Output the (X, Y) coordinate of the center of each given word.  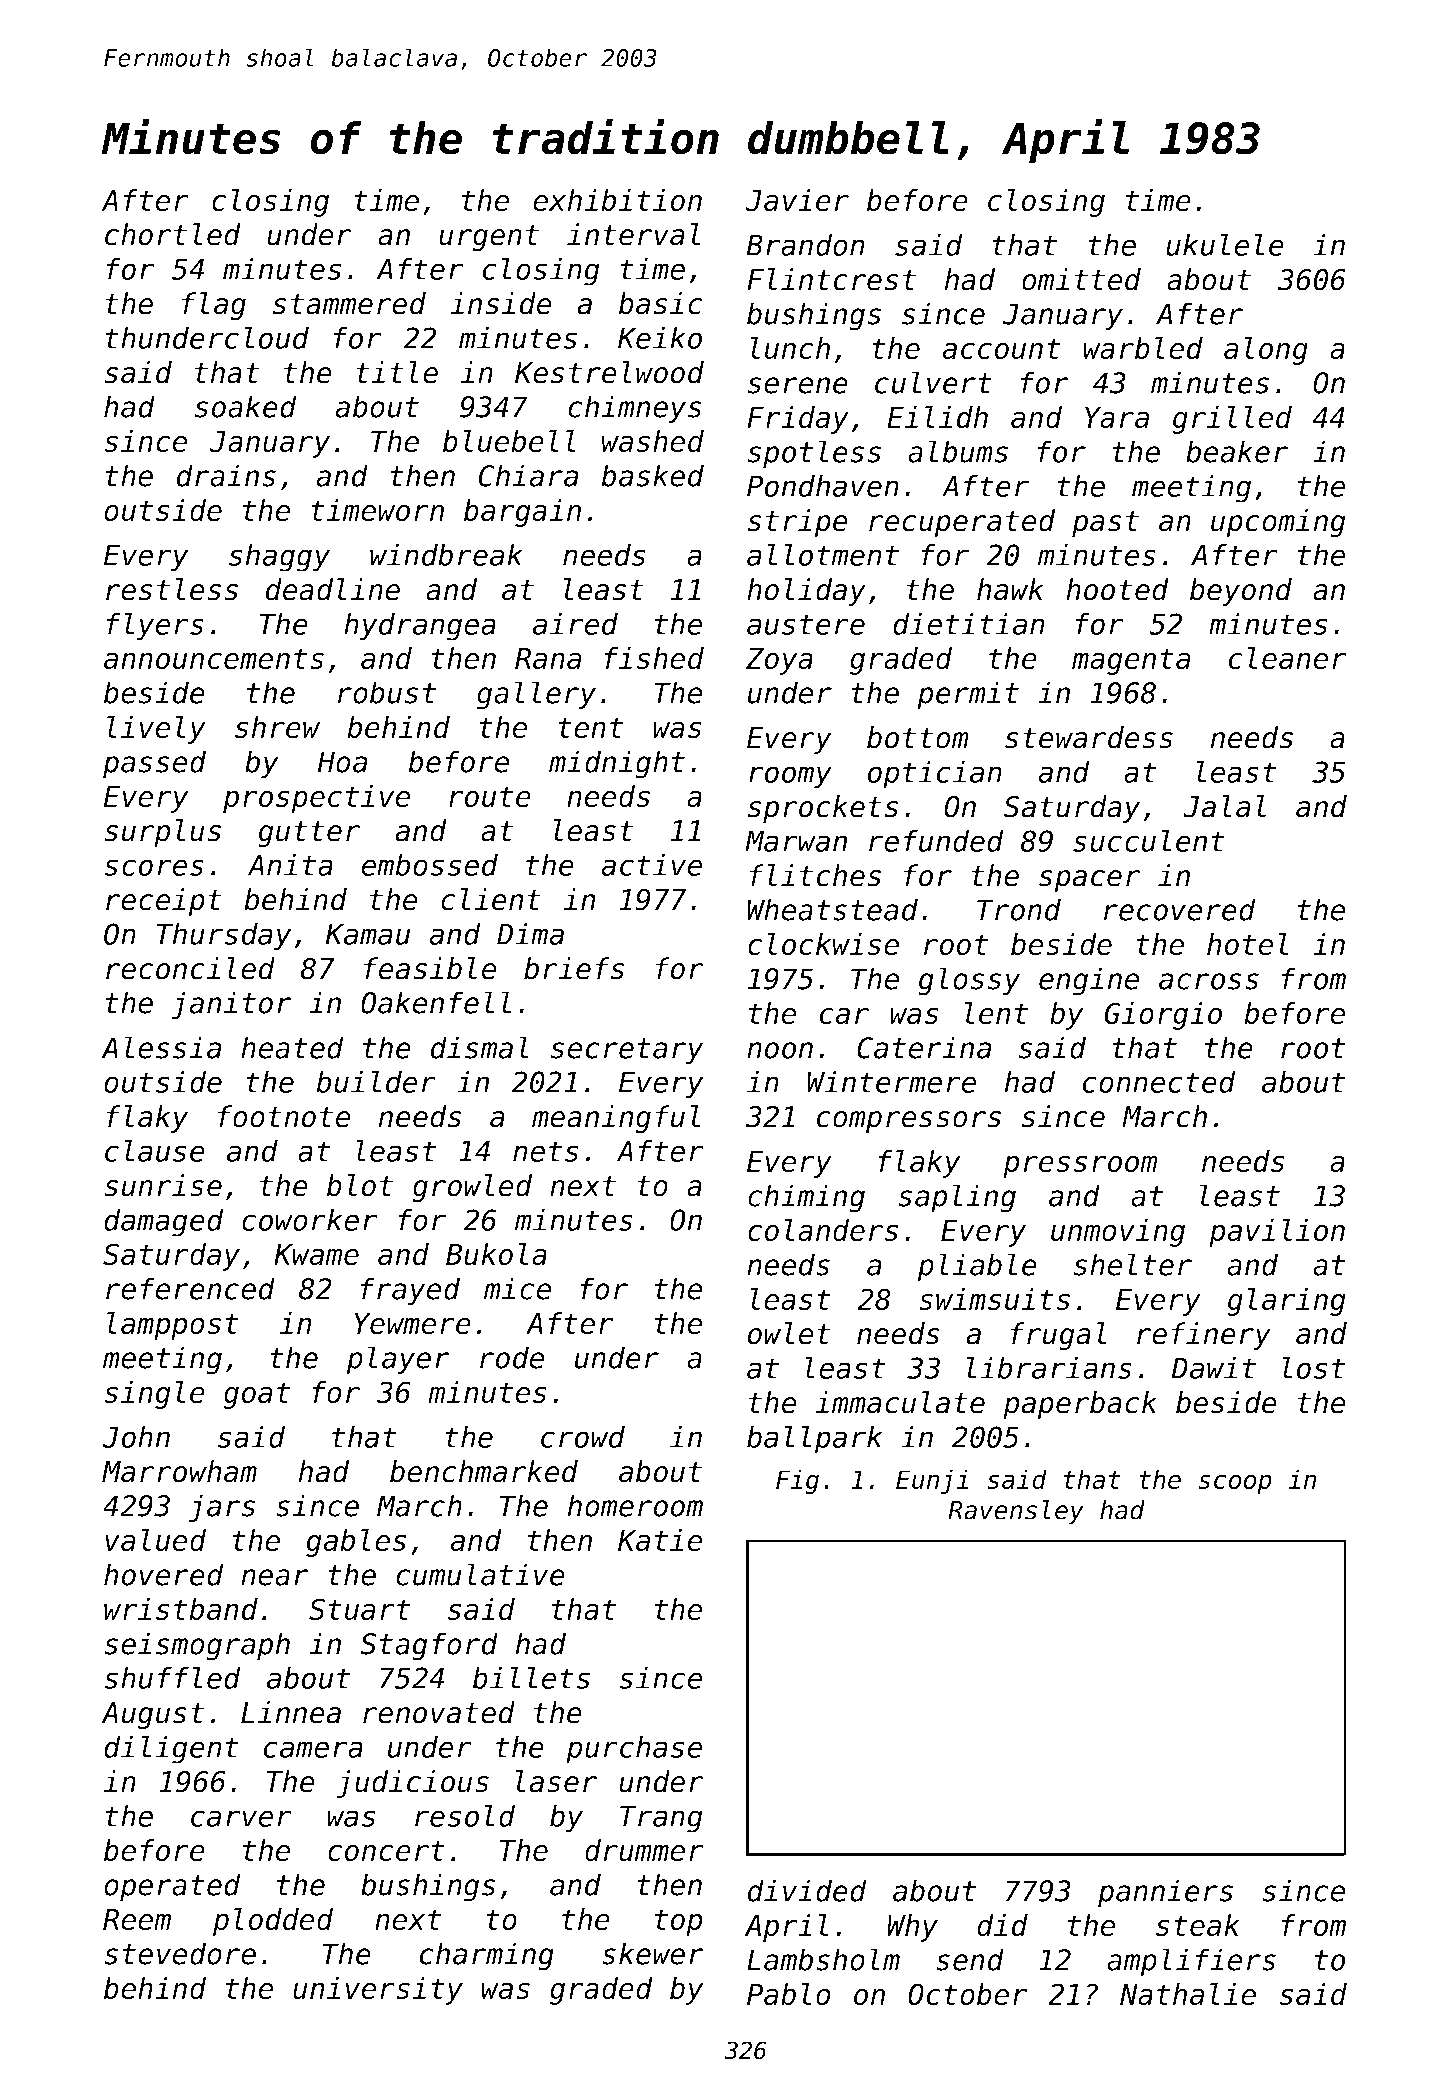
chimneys (635, 409)
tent (591, 728)
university (378, 1991)
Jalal (1224, 806)
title (397, 372)
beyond (1241, 592)
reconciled (190, 968)
